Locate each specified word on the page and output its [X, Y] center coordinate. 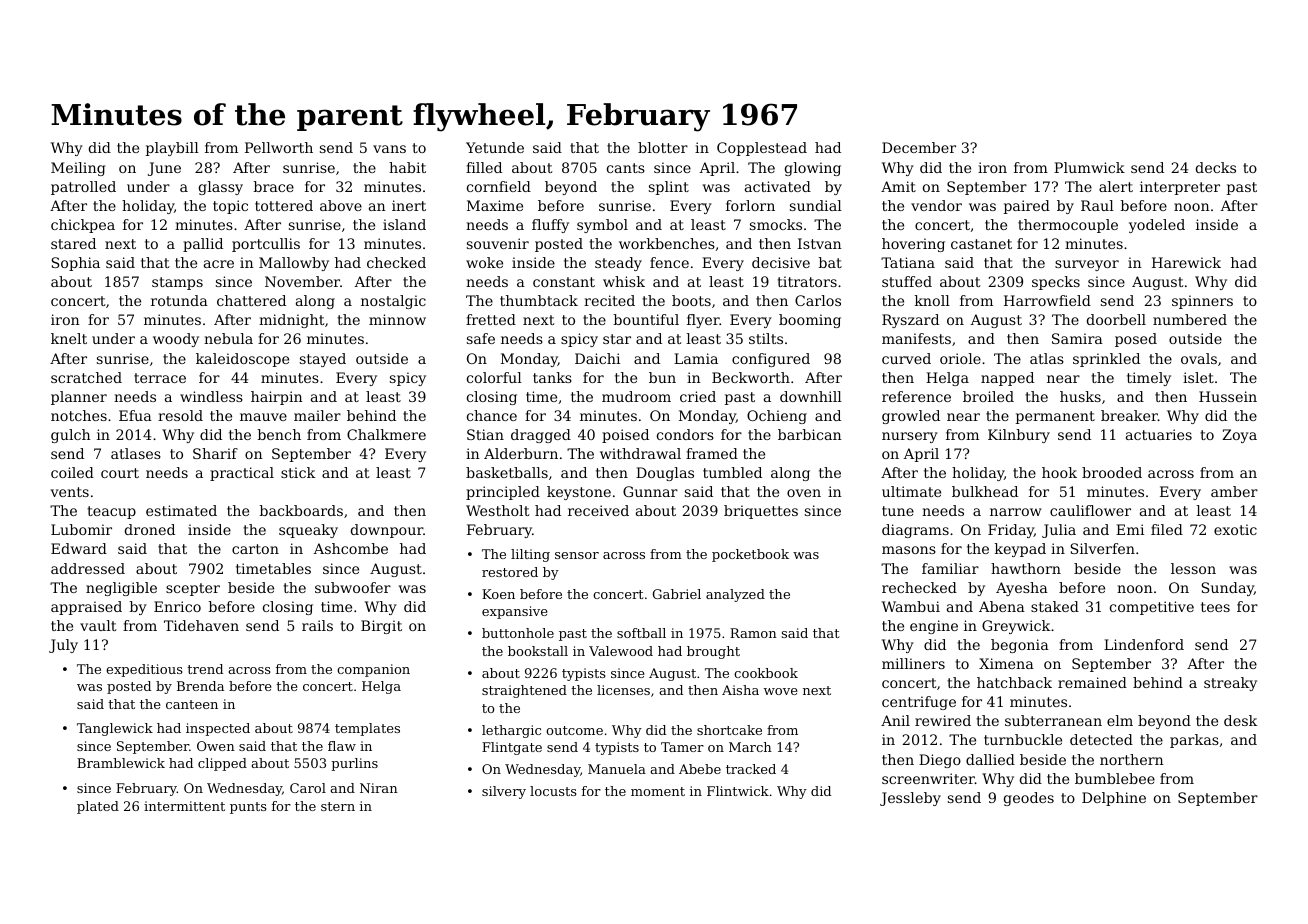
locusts [553, 791]
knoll [932, 300]
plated [98, 807]
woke [484, 262]
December [919, 147]
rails [317, 625]
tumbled [732, 472]
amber [1234, 491]
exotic [1235, 529]
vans [389, 149]
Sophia [76, 264]
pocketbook [750, 555]
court [120, 473]
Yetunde [495, 147]
